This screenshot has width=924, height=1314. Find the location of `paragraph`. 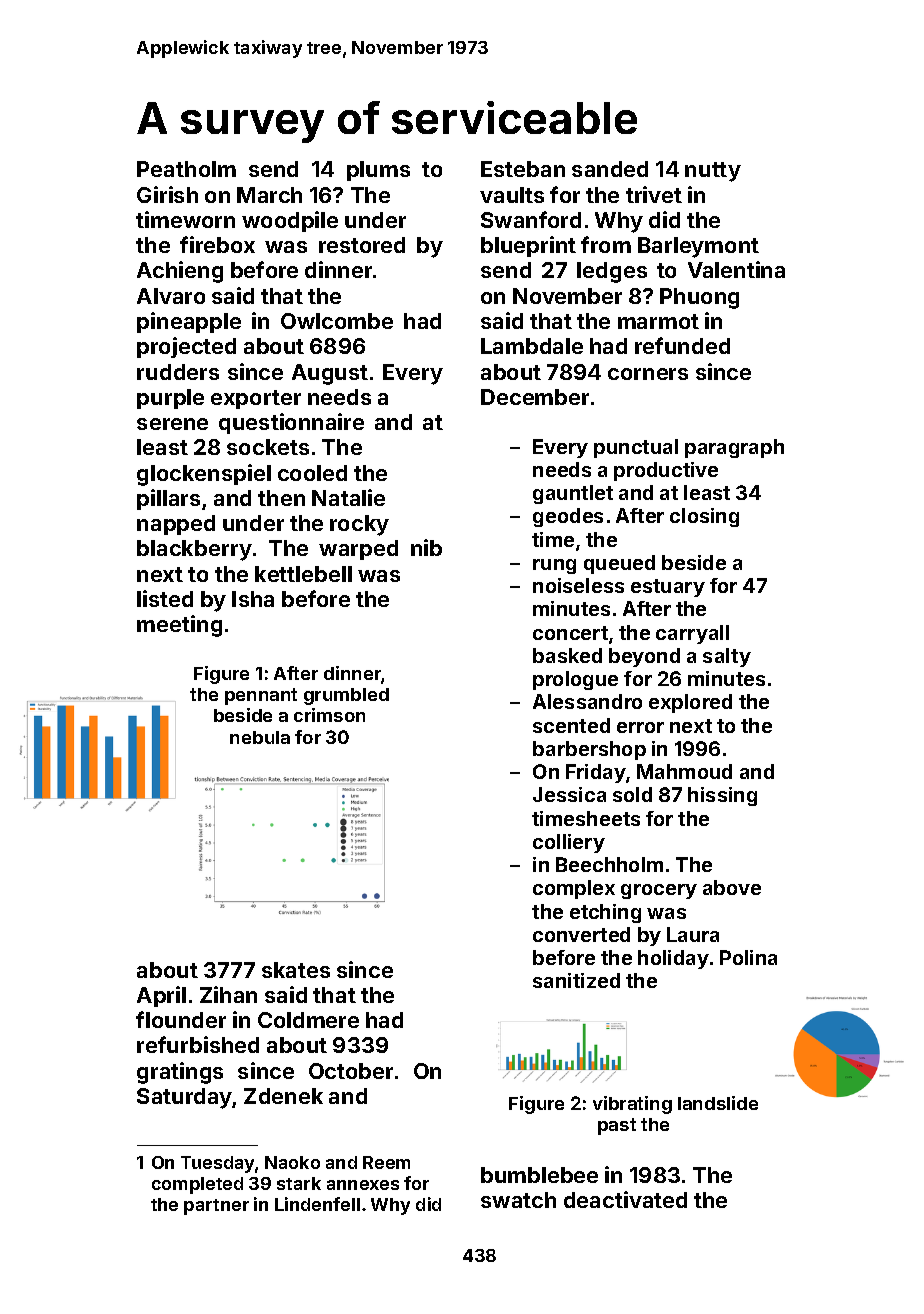

paragraph is located at coordinates (734, 448).
